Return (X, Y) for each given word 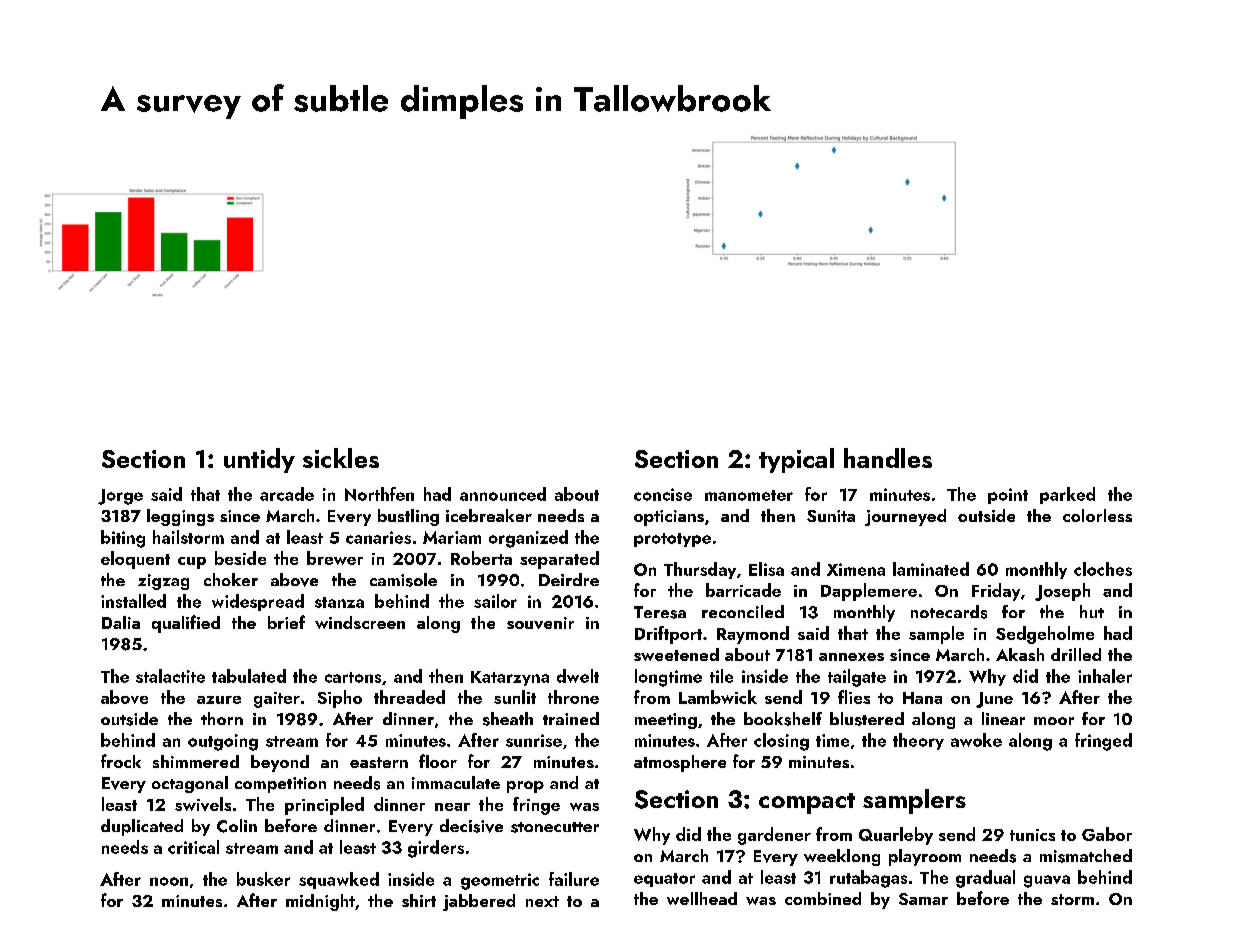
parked (1067, 495)
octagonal (190, 784)
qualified (186, 624)
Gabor (1107, 834)
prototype (672, 540)
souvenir (540, 623)
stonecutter (555, 827)
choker (231, 579)
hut (1092, 611)
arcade (287, 494)
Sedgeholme (1045, 635)
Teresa (660, 612)
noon (169, 881)
